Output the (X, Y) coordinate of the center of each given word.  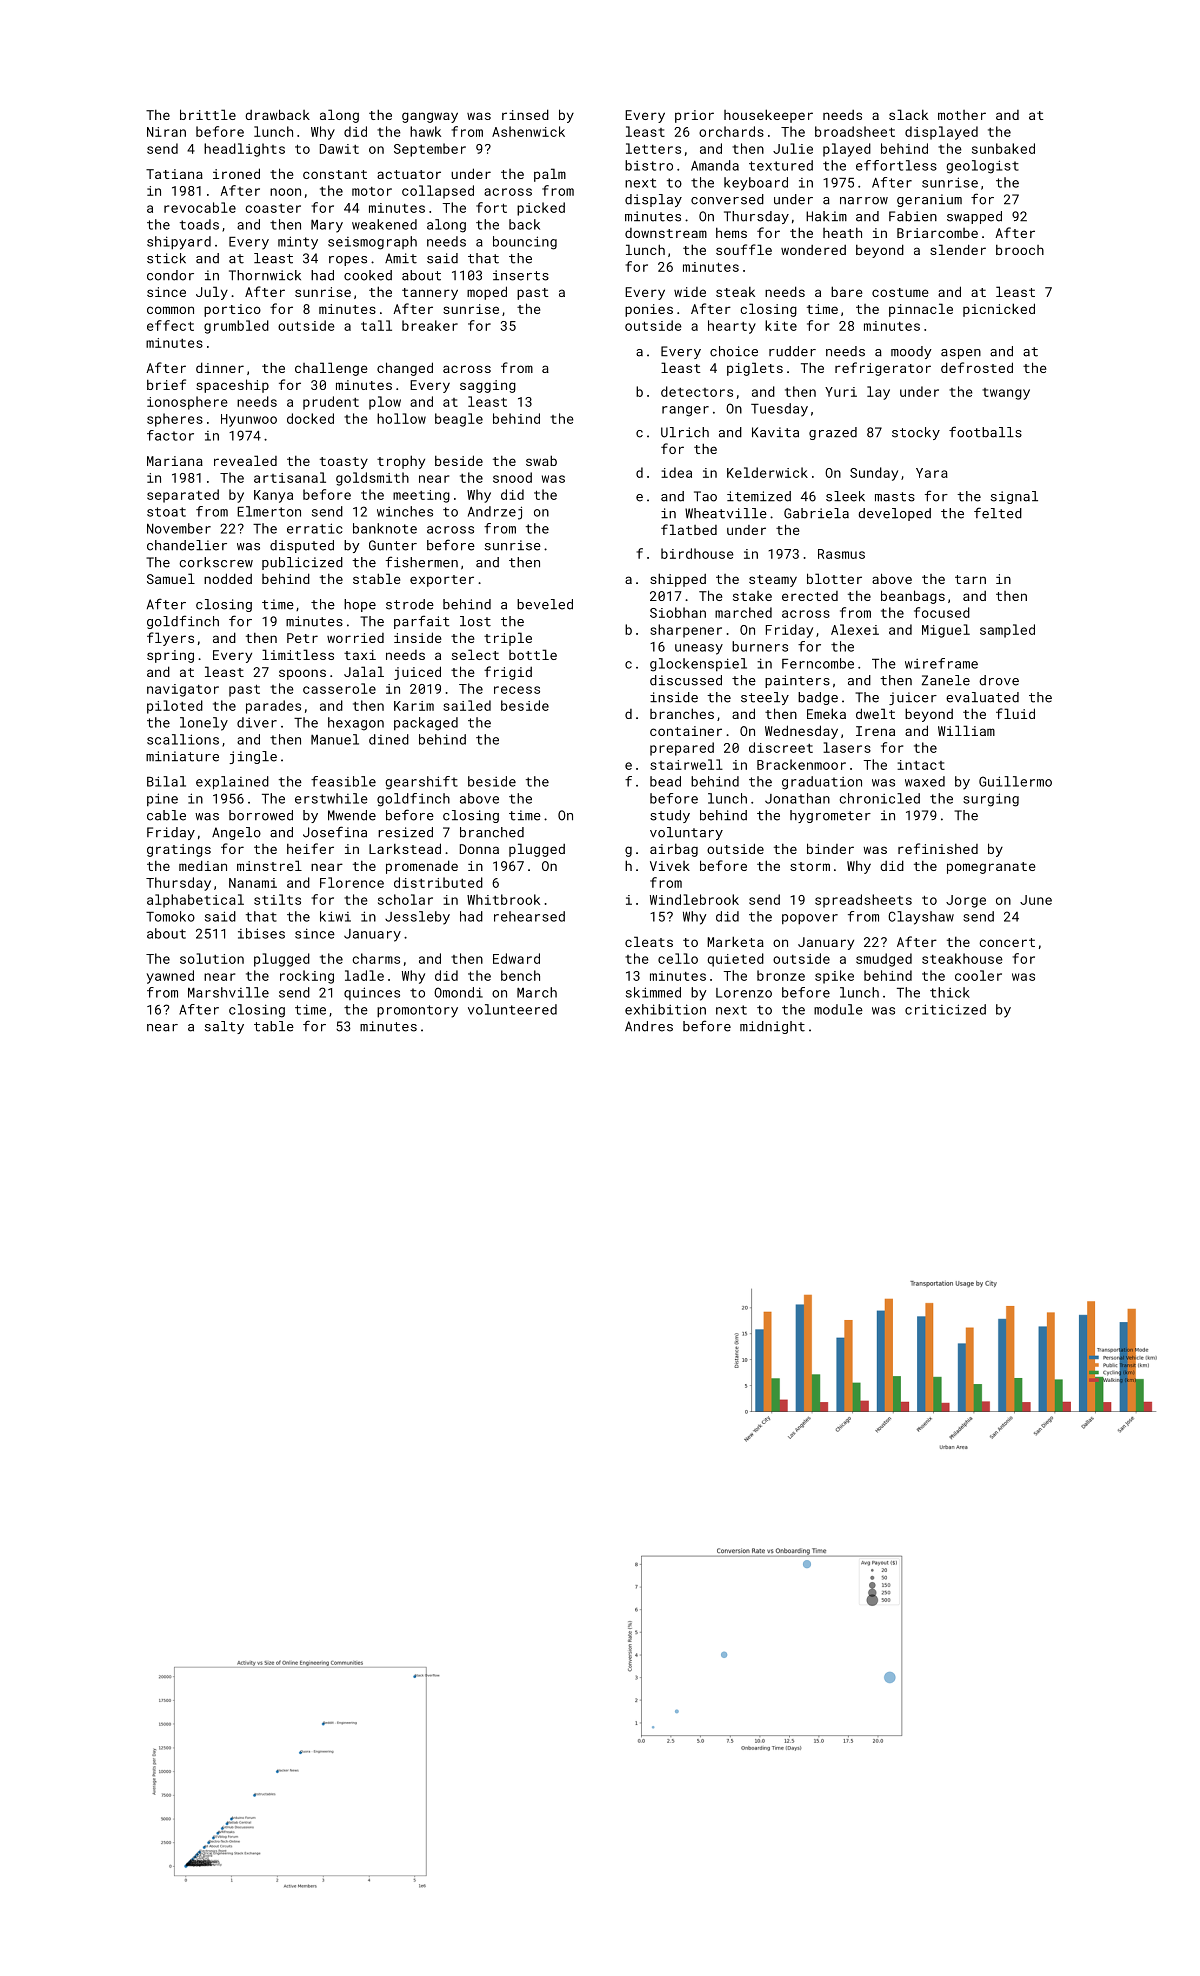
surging (991, 800)
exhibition (665, 1009)
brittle (208, 114)
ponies (649, 310)
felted (998, 513)
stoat (166, 512)
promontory (417, 1011)
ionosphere (187, 403)
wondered (813, 250)
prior (694, 116)
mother (962, 115)
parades (273, 707)
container (686, 731)
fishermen (422, 562)
